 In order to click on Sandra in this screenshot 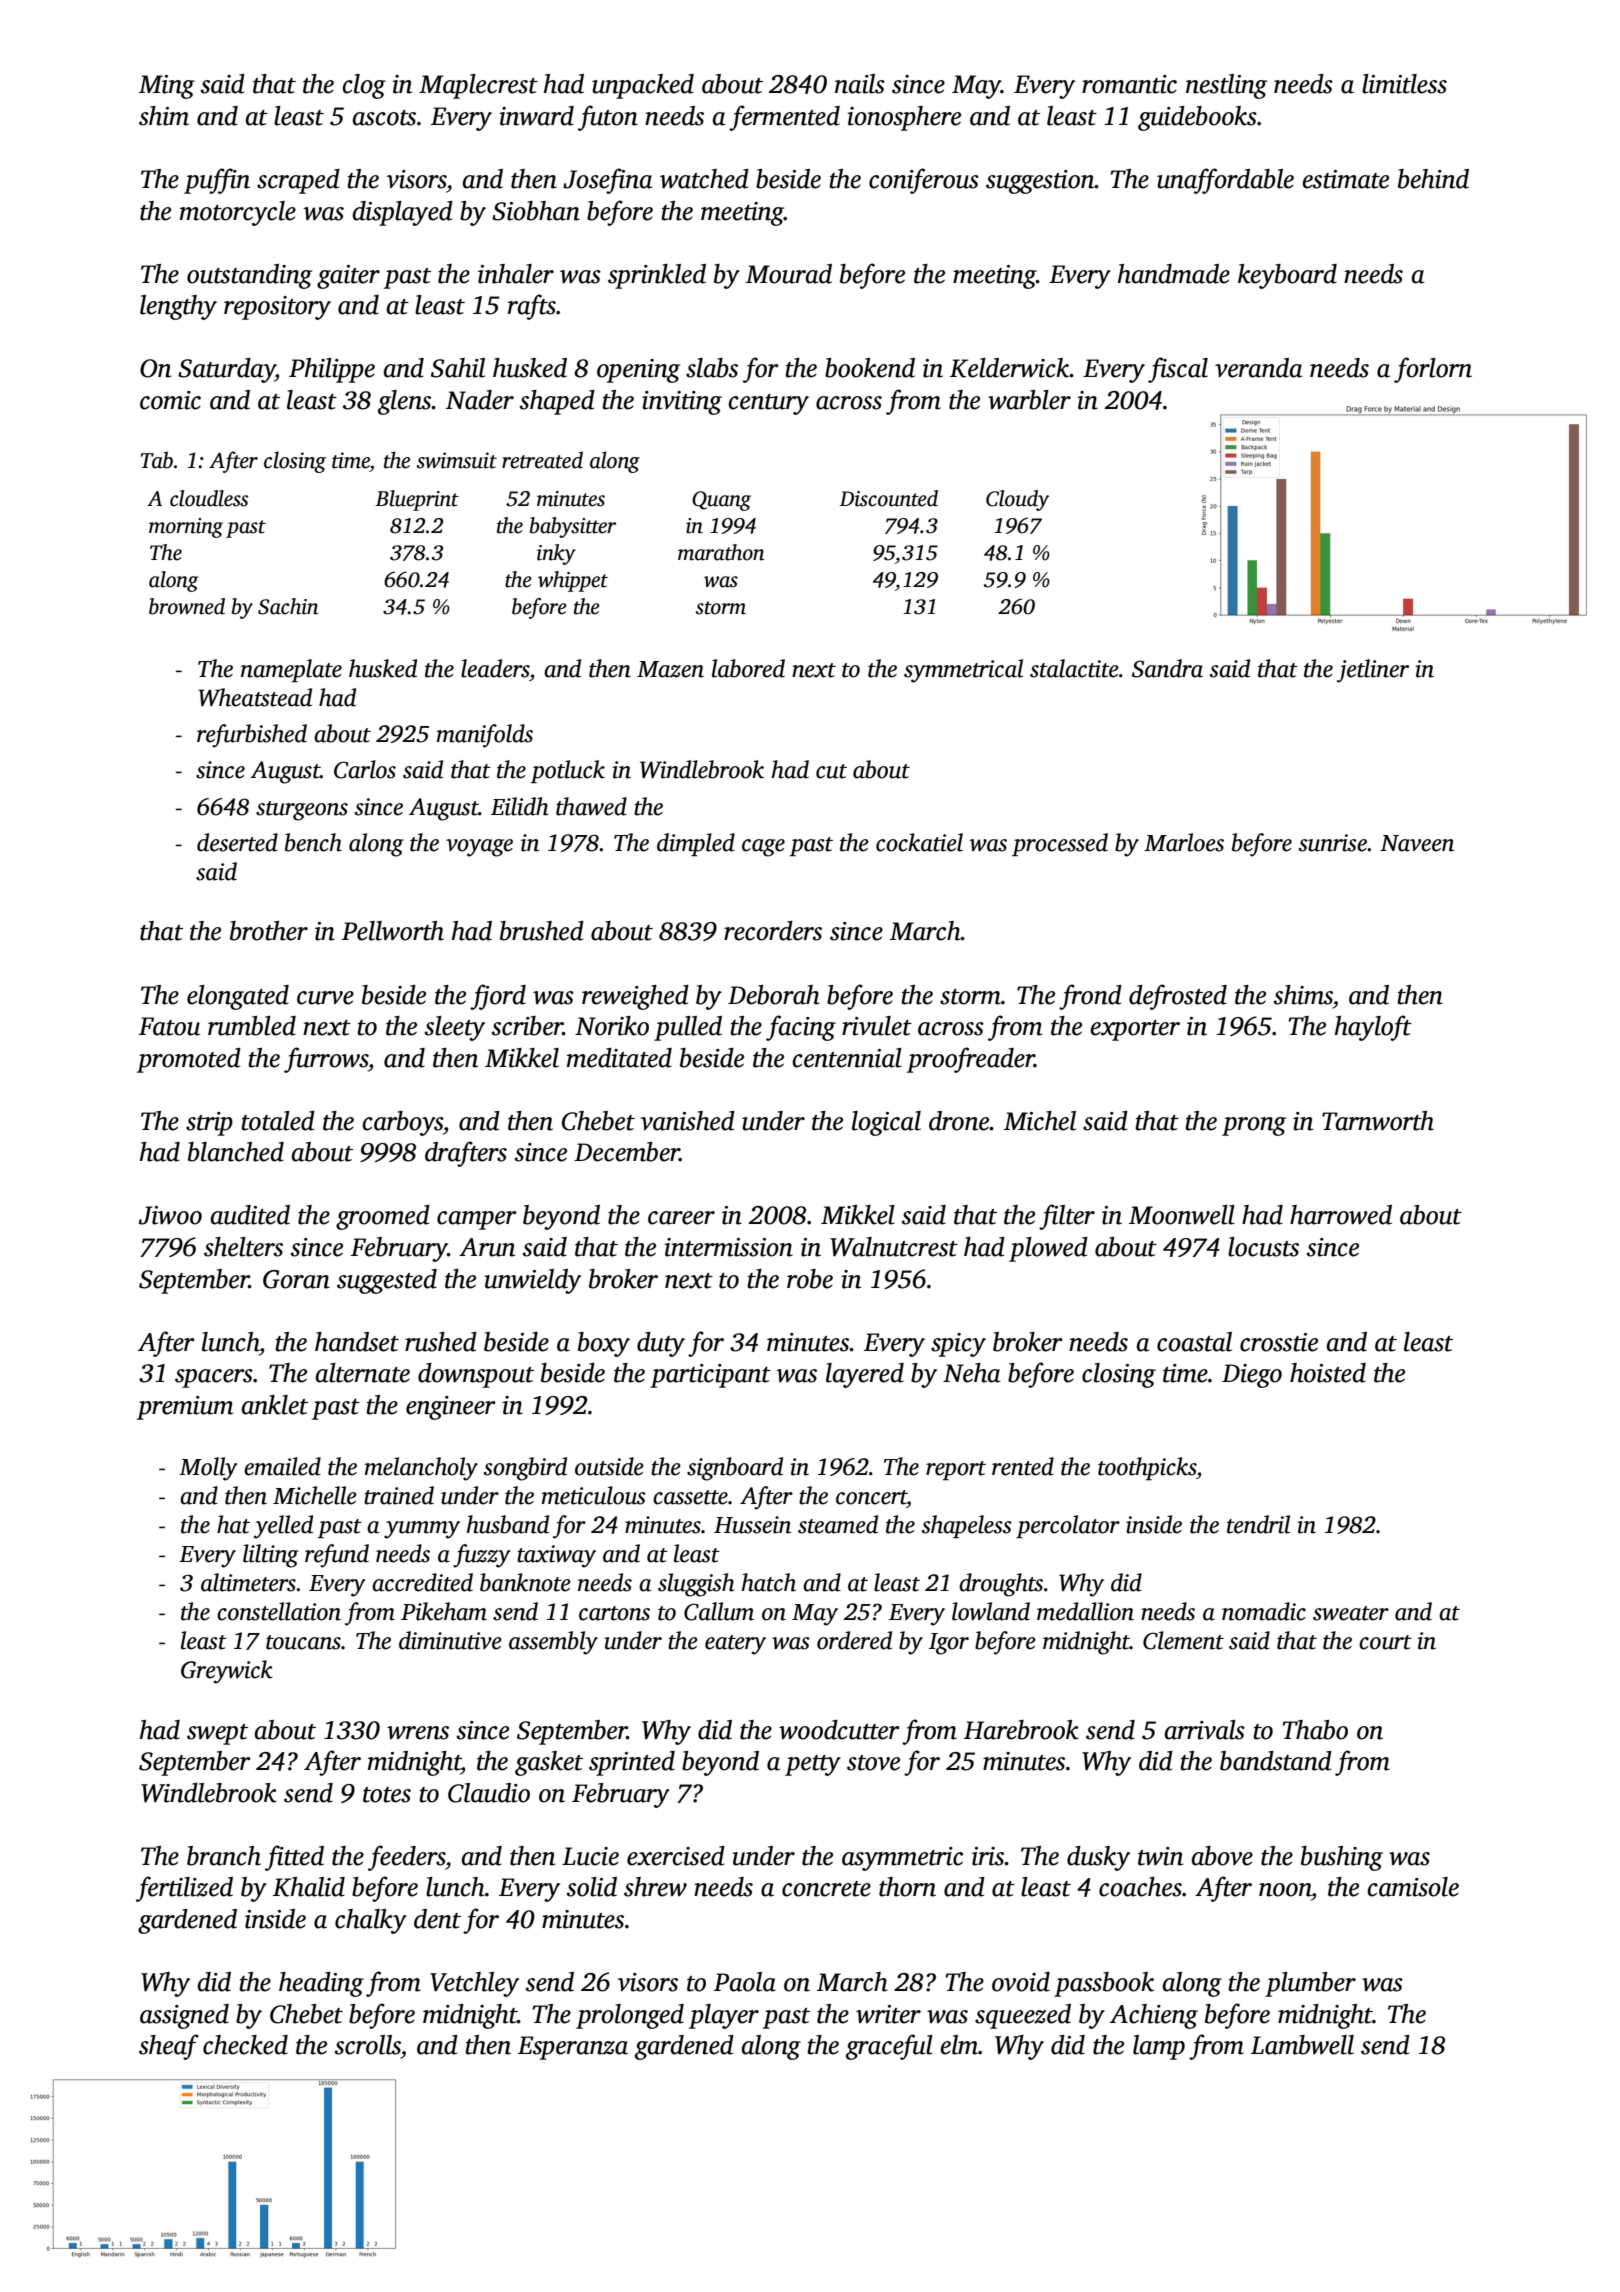, I will do `click(1167, 668)`.
